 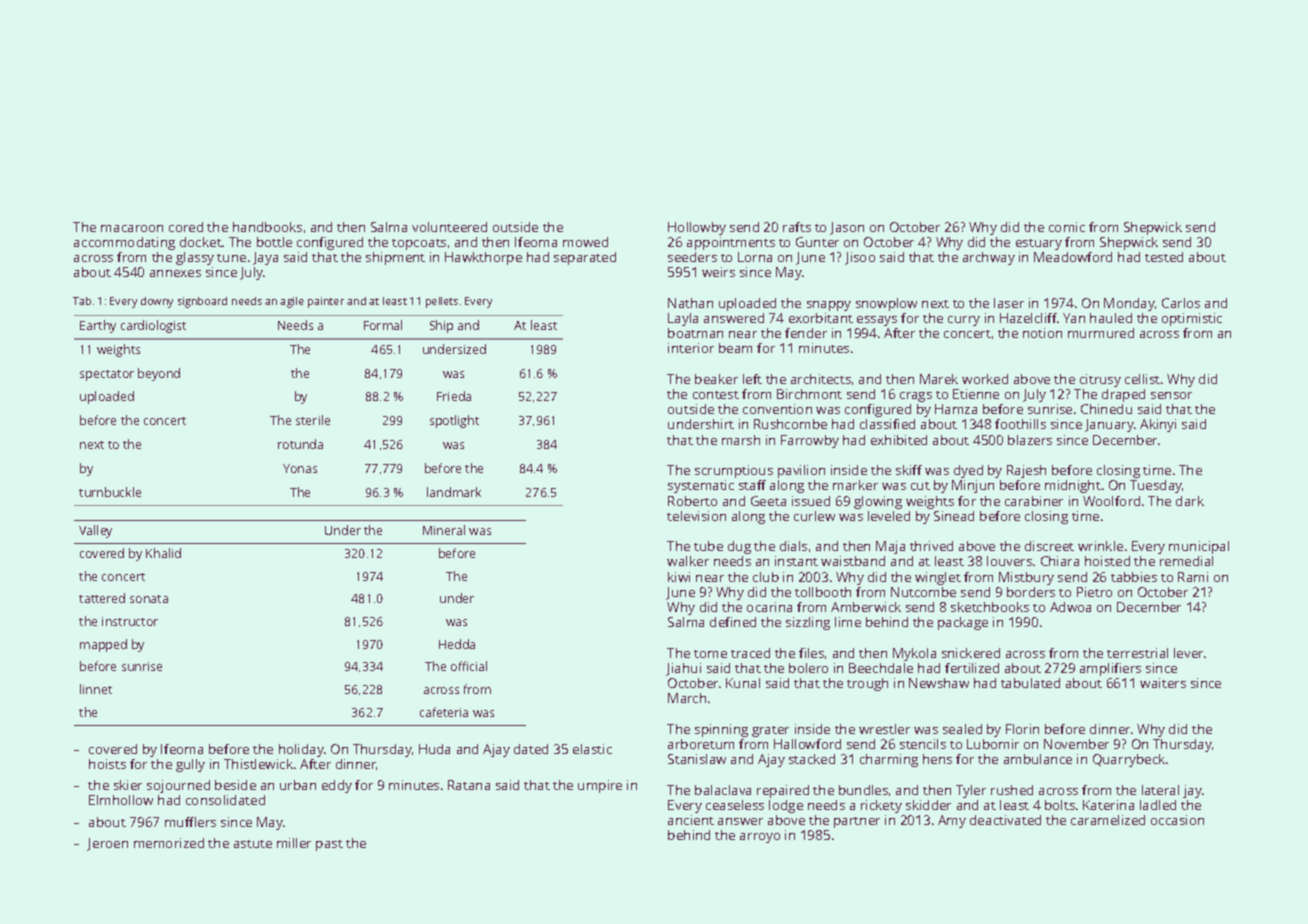 I want to click on Amy, so click(x=952, y=821).
